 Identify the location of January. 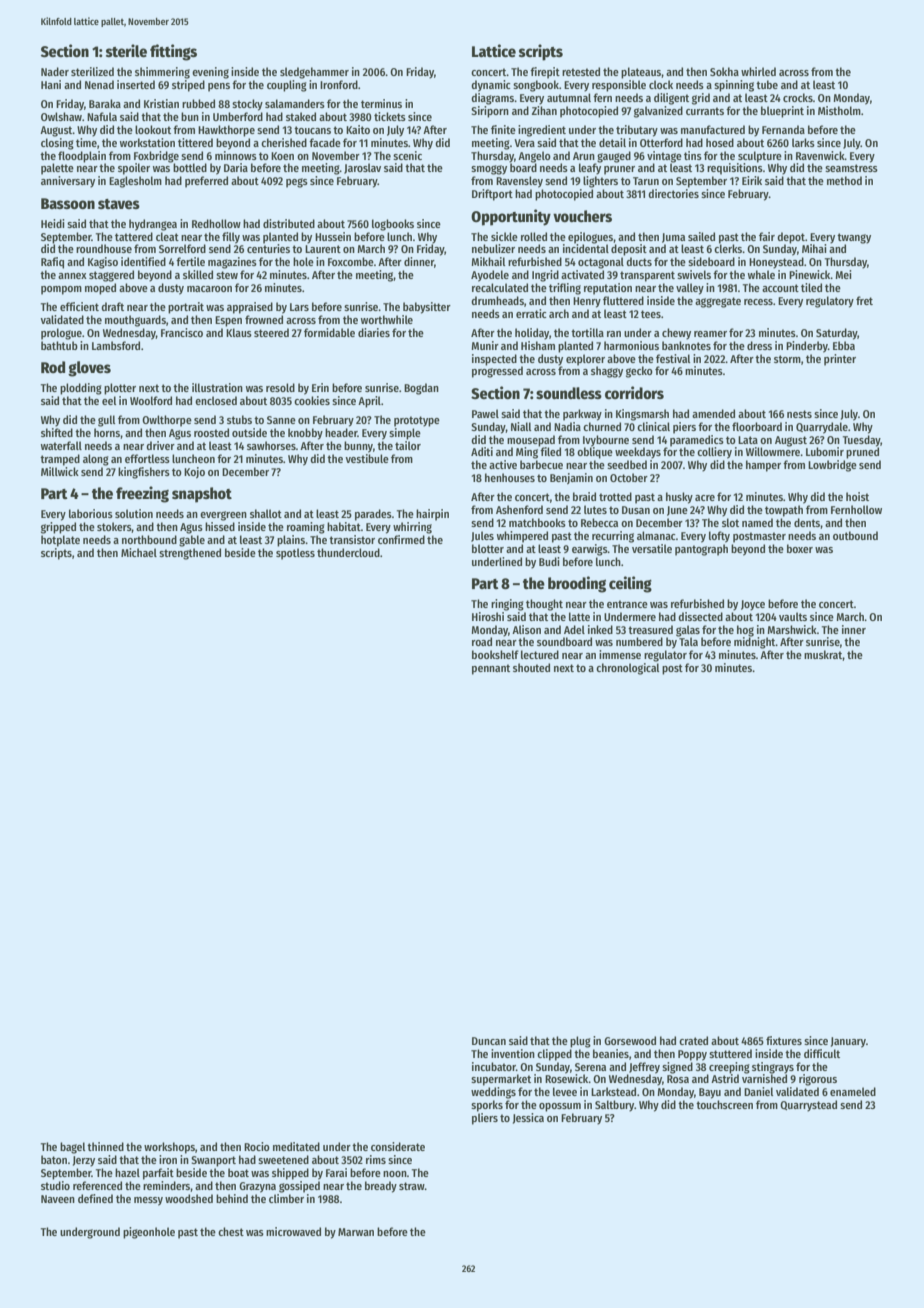
(848, 1042).
